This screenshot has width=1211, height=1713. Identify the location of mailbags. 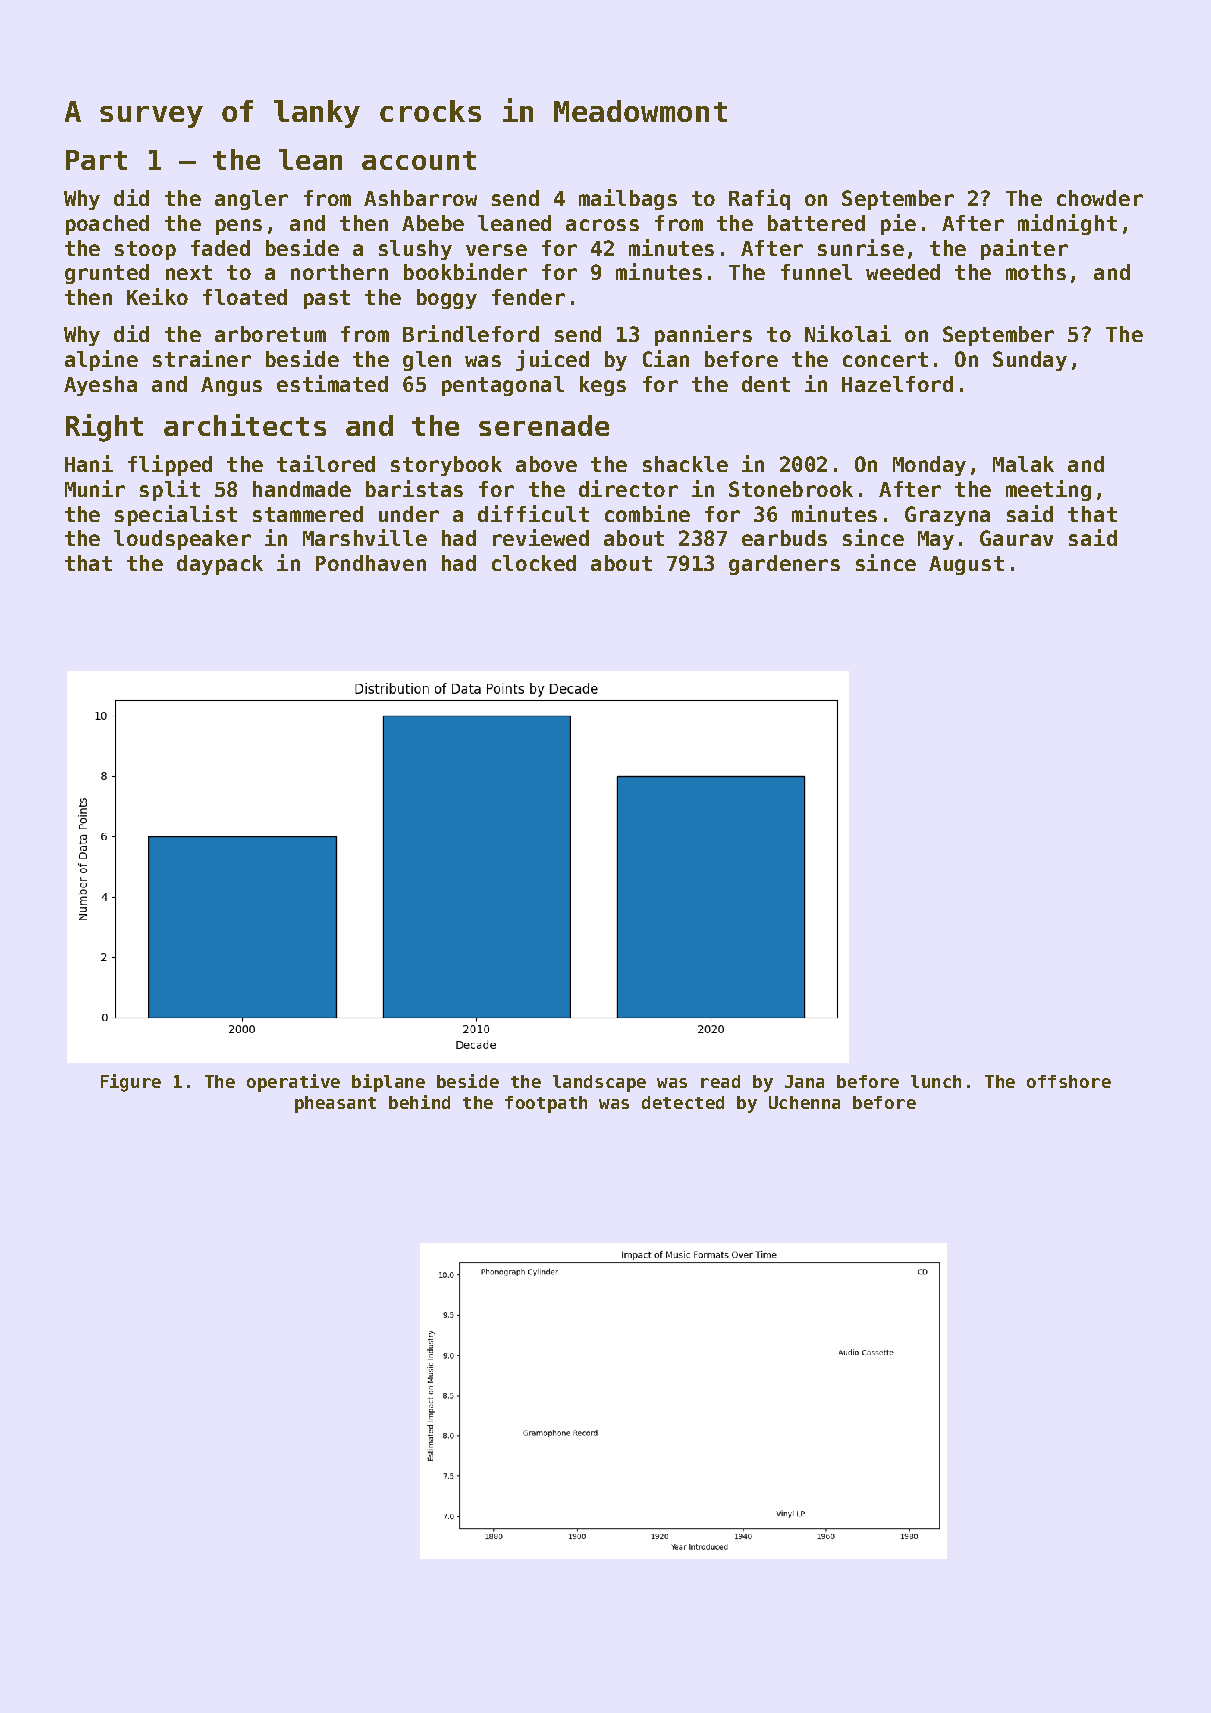
(628, 199).
